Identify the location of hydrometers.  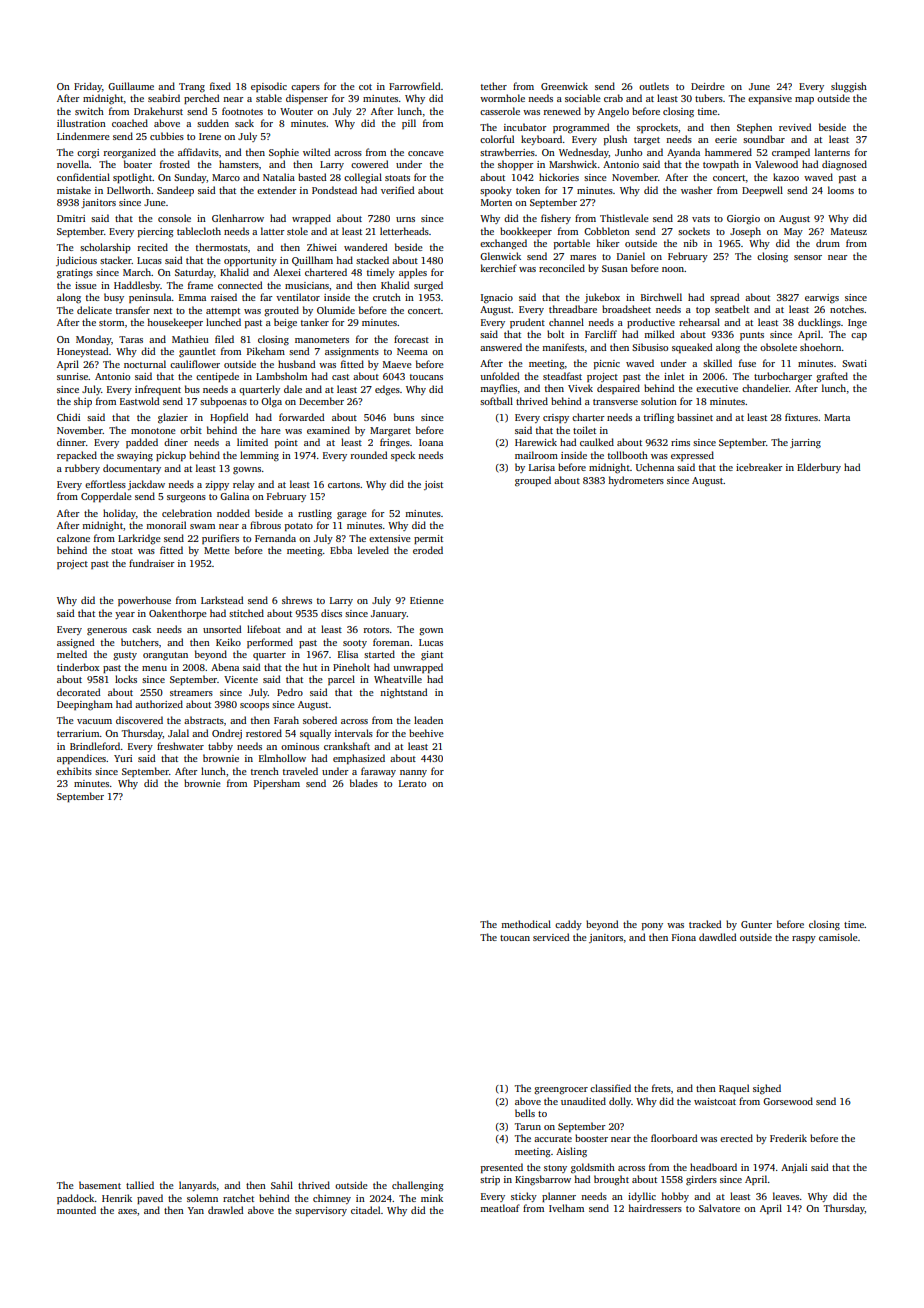
(636, 481).
